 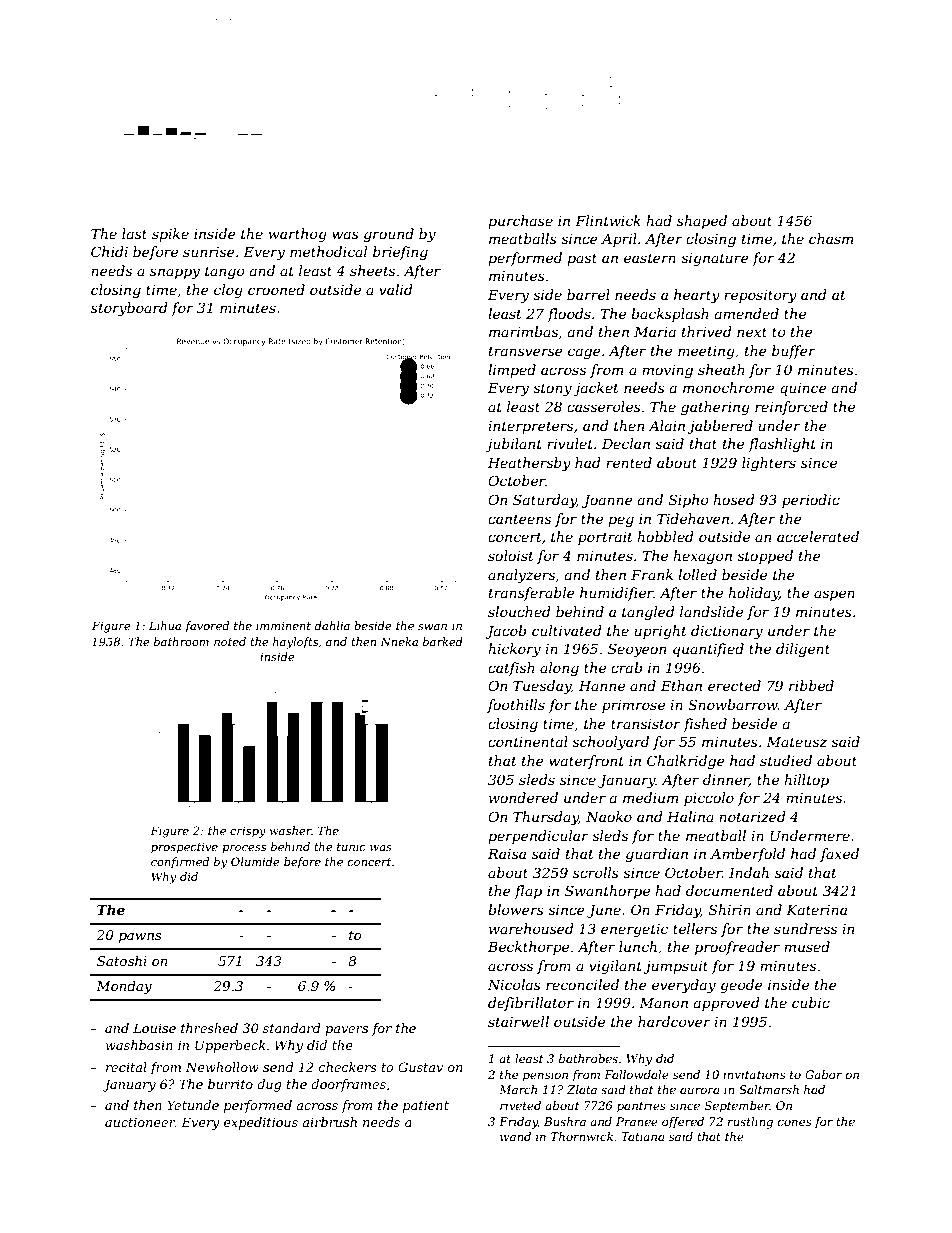 What do you see at coordinates (608, 220) in the document?
I see `Flintwick` at bounding box center [608, 220].
